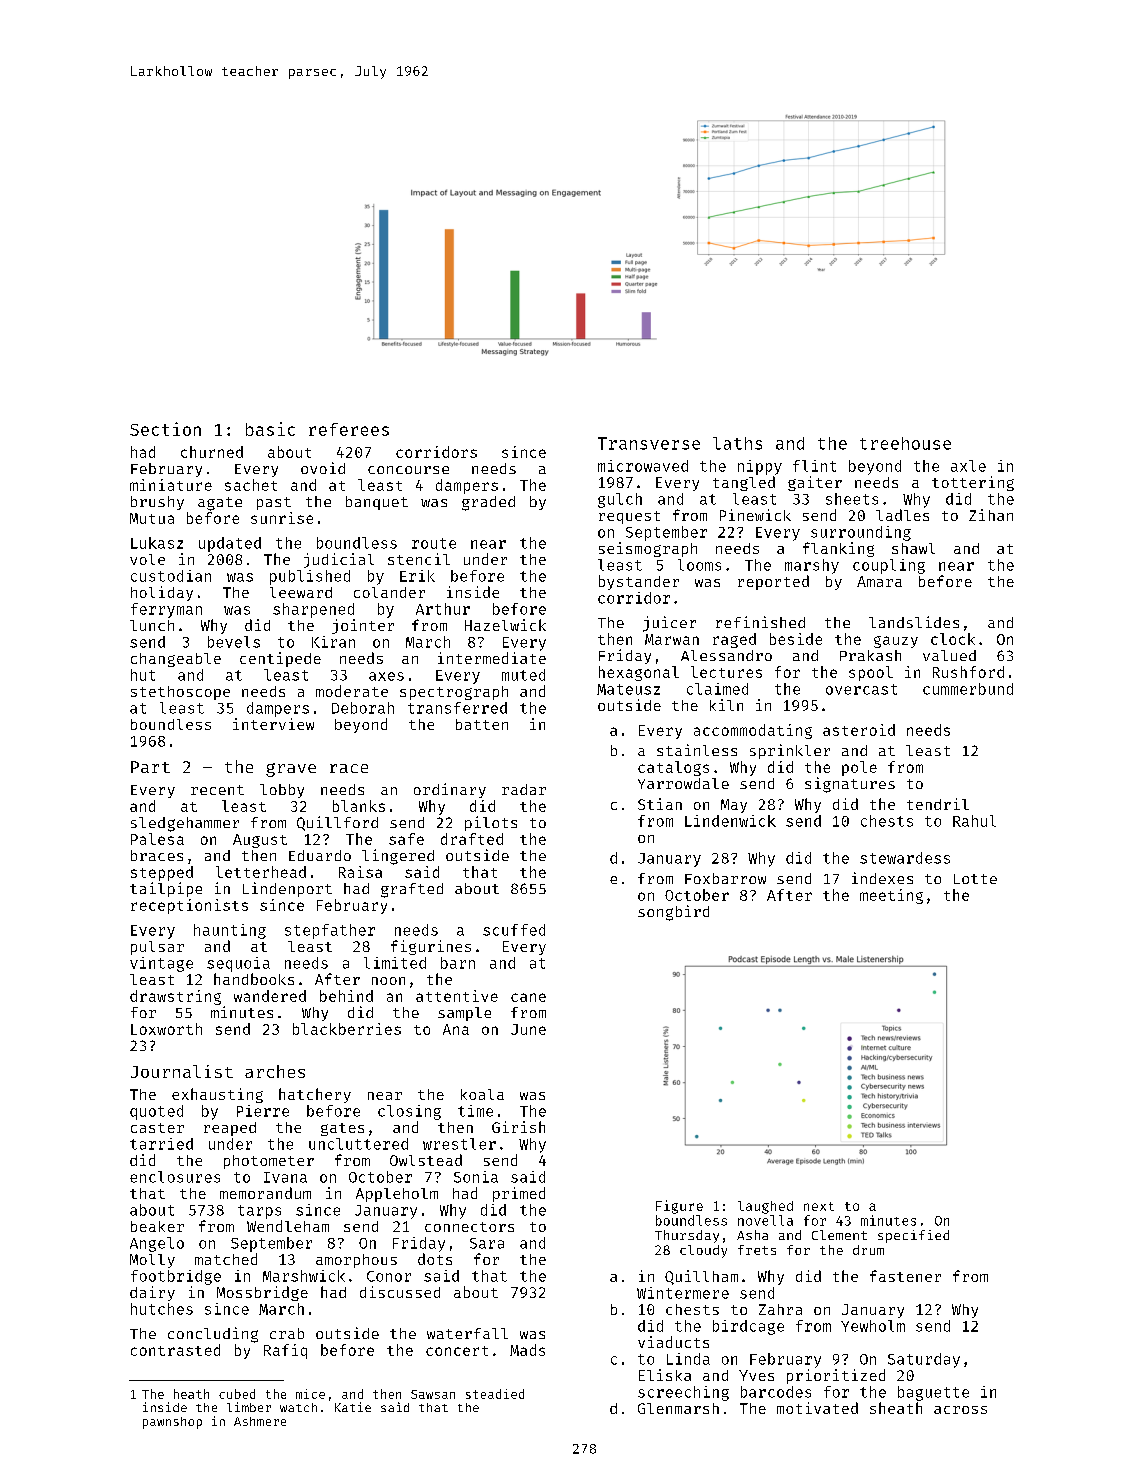 Image resolution: width=1144 pixels, height=1481 pixels. Describe the element at coordinates (260, 1421) in the page. I see `Ashmere` at that location.
